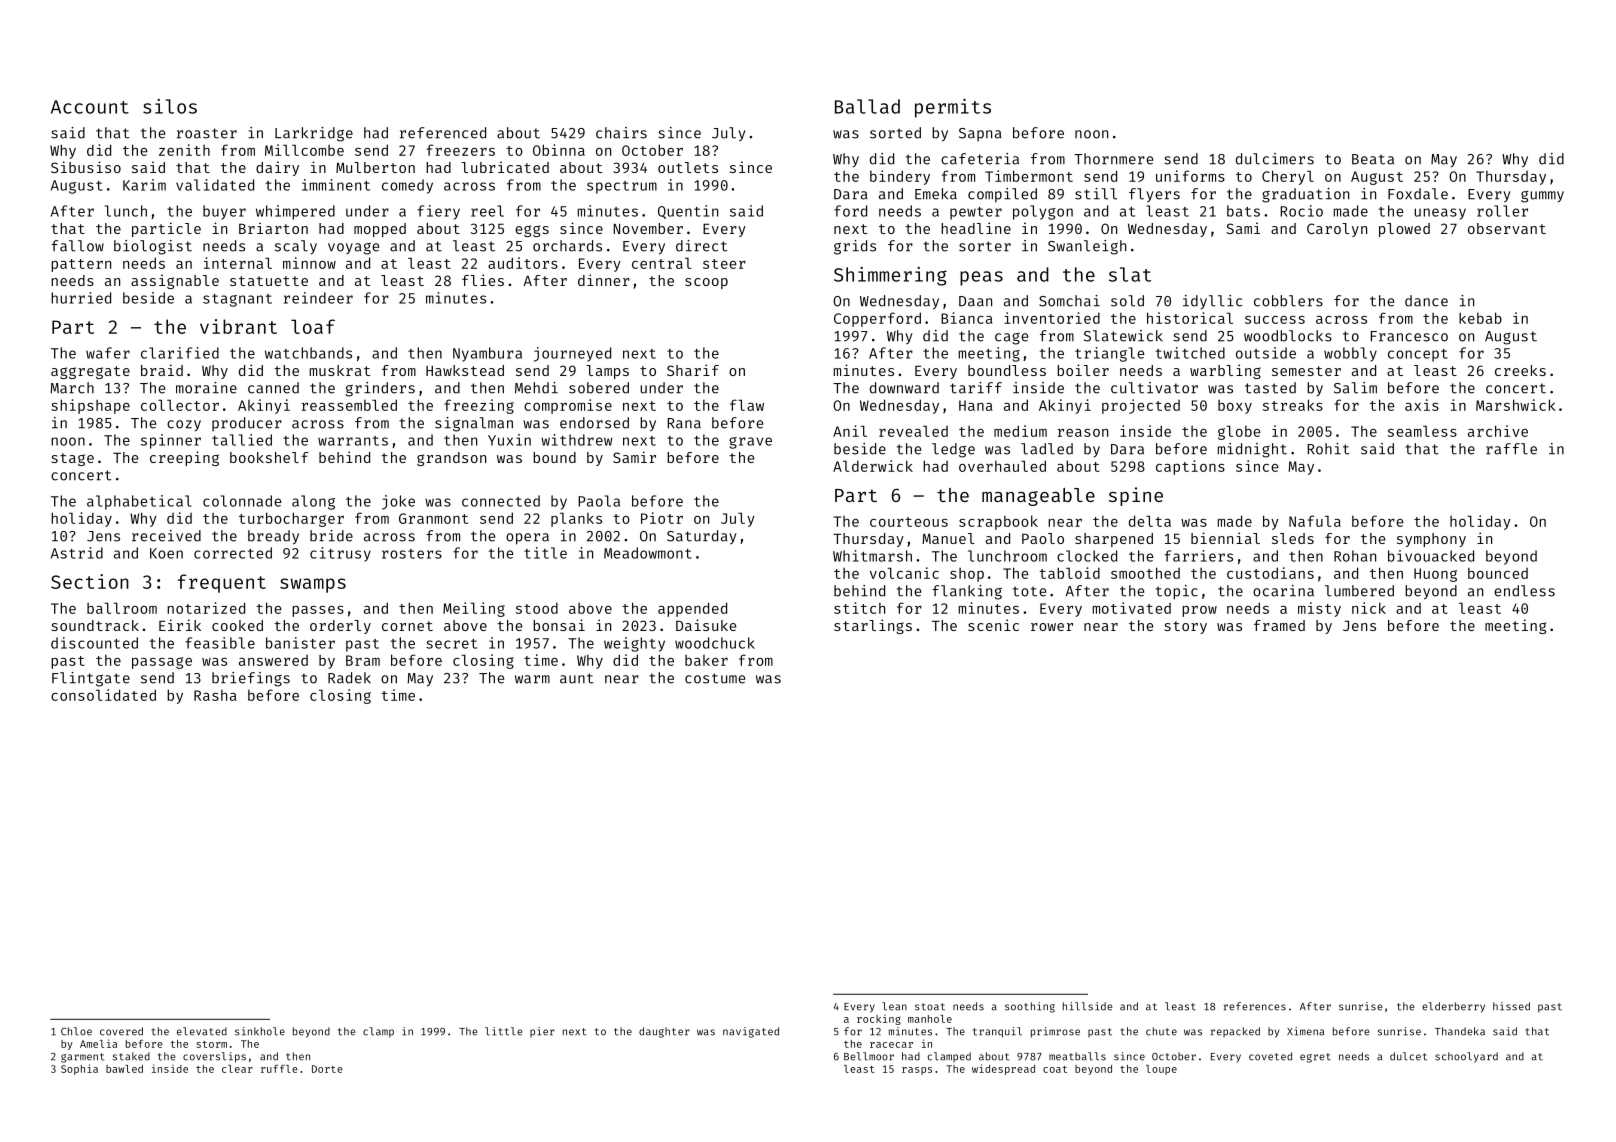  What do you see at coordinates (976, 388) in the document?
I see `tariff` at bounding box center [976, 388].
